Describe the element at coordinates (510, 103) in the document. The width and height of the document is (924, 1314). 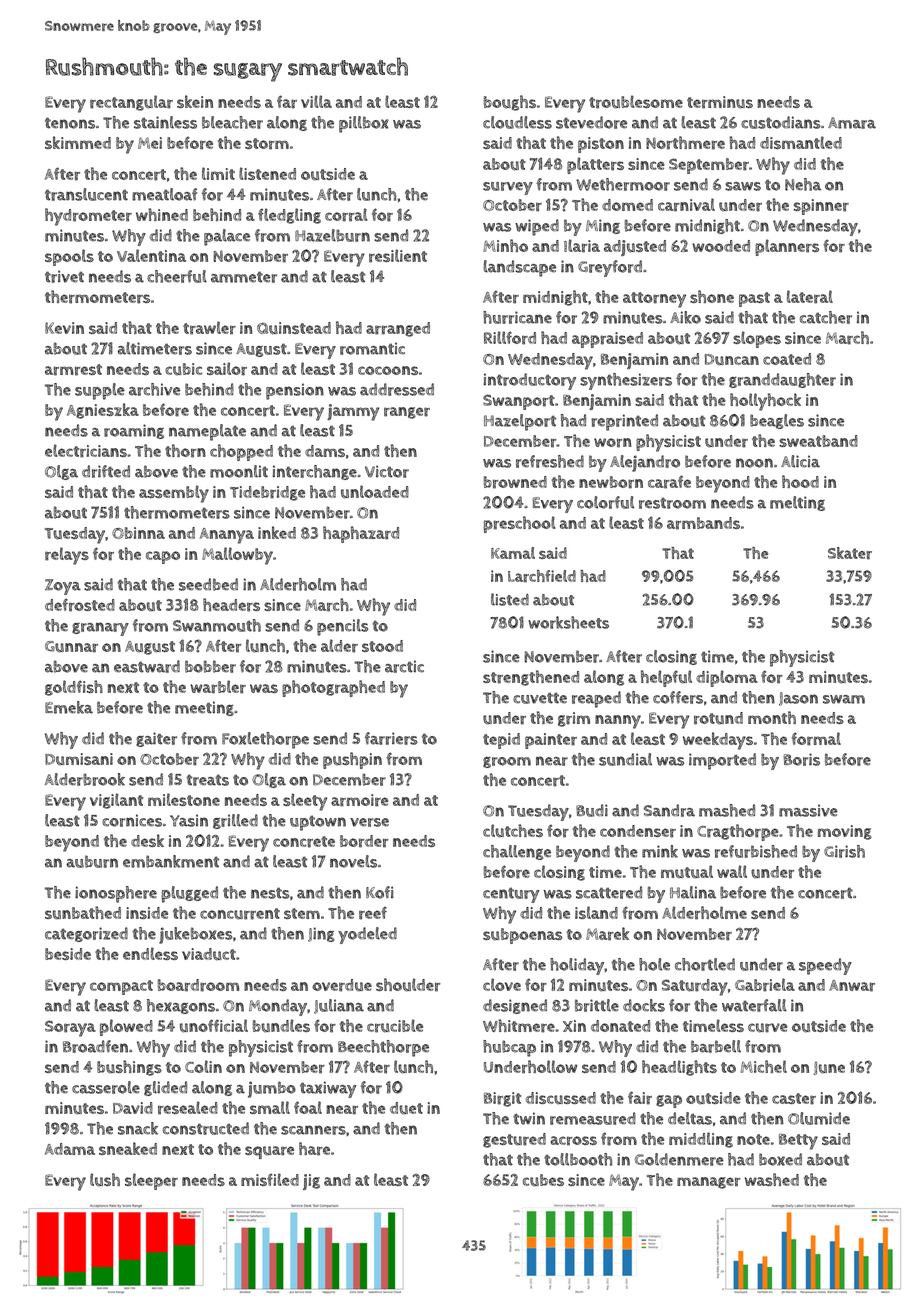
I see `boughs` at that location.
